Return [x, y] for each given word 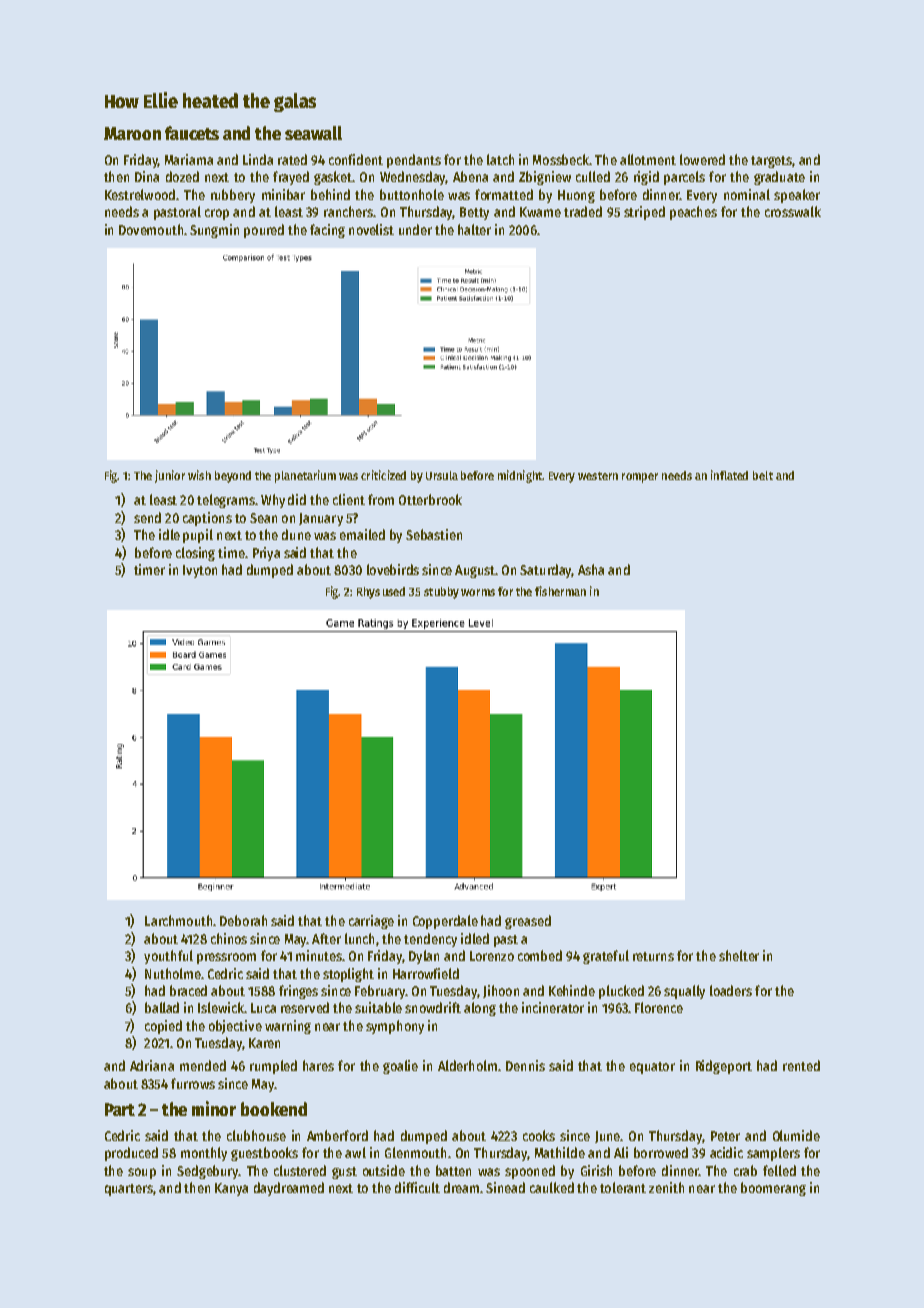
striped [644, 213]
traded [583, 211]
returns [653, 956]
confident [356, 159]
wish [199, 475]
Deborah [243, 920]
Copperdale [445, 922]
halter [474, 229]
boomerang [773, 1189]
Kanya [231, 1189]
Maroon [132, 133]
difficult [417, 1187]
